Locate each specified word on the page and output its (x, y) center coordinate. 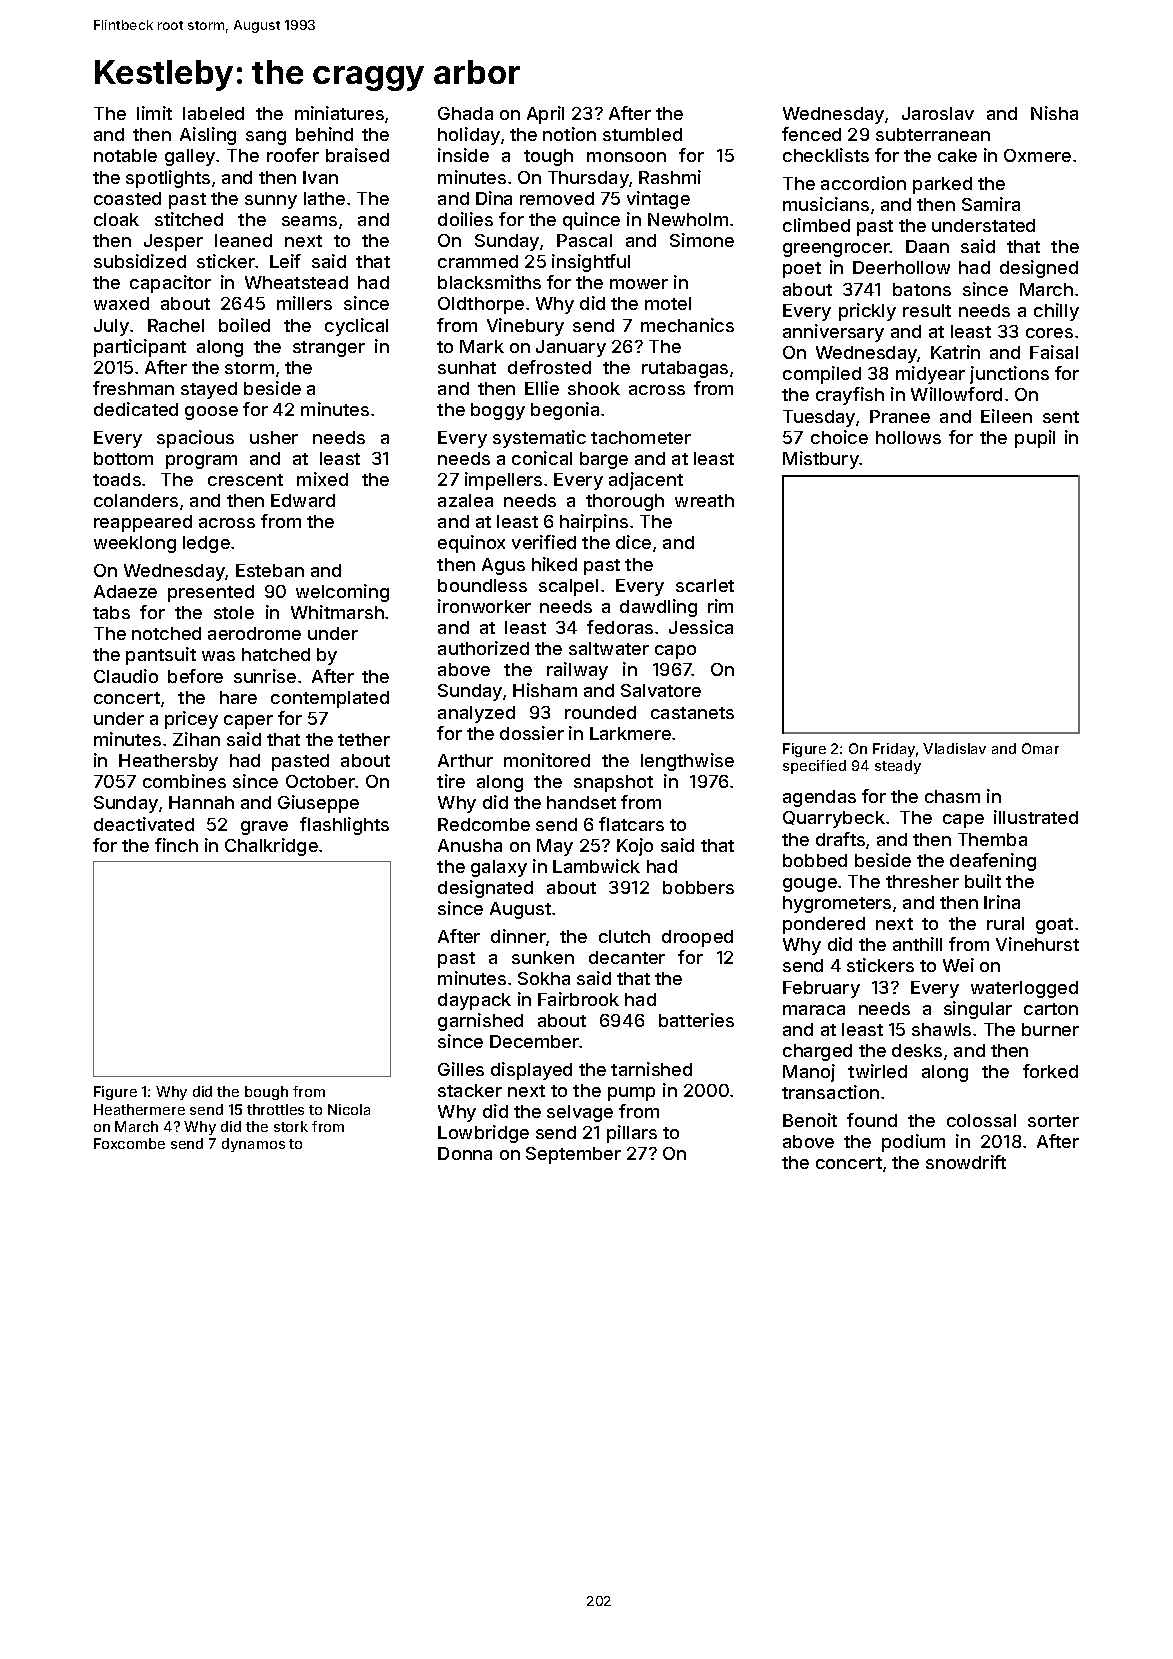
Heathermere (139, 1109)
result (927, 310)
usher (274, 437)
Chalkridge (271, 847)
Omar (1040, 748)
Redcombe (484, 824)
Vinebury (525, 327)
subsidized (140, 261)
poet (802, 270)
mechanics (687, 325)
